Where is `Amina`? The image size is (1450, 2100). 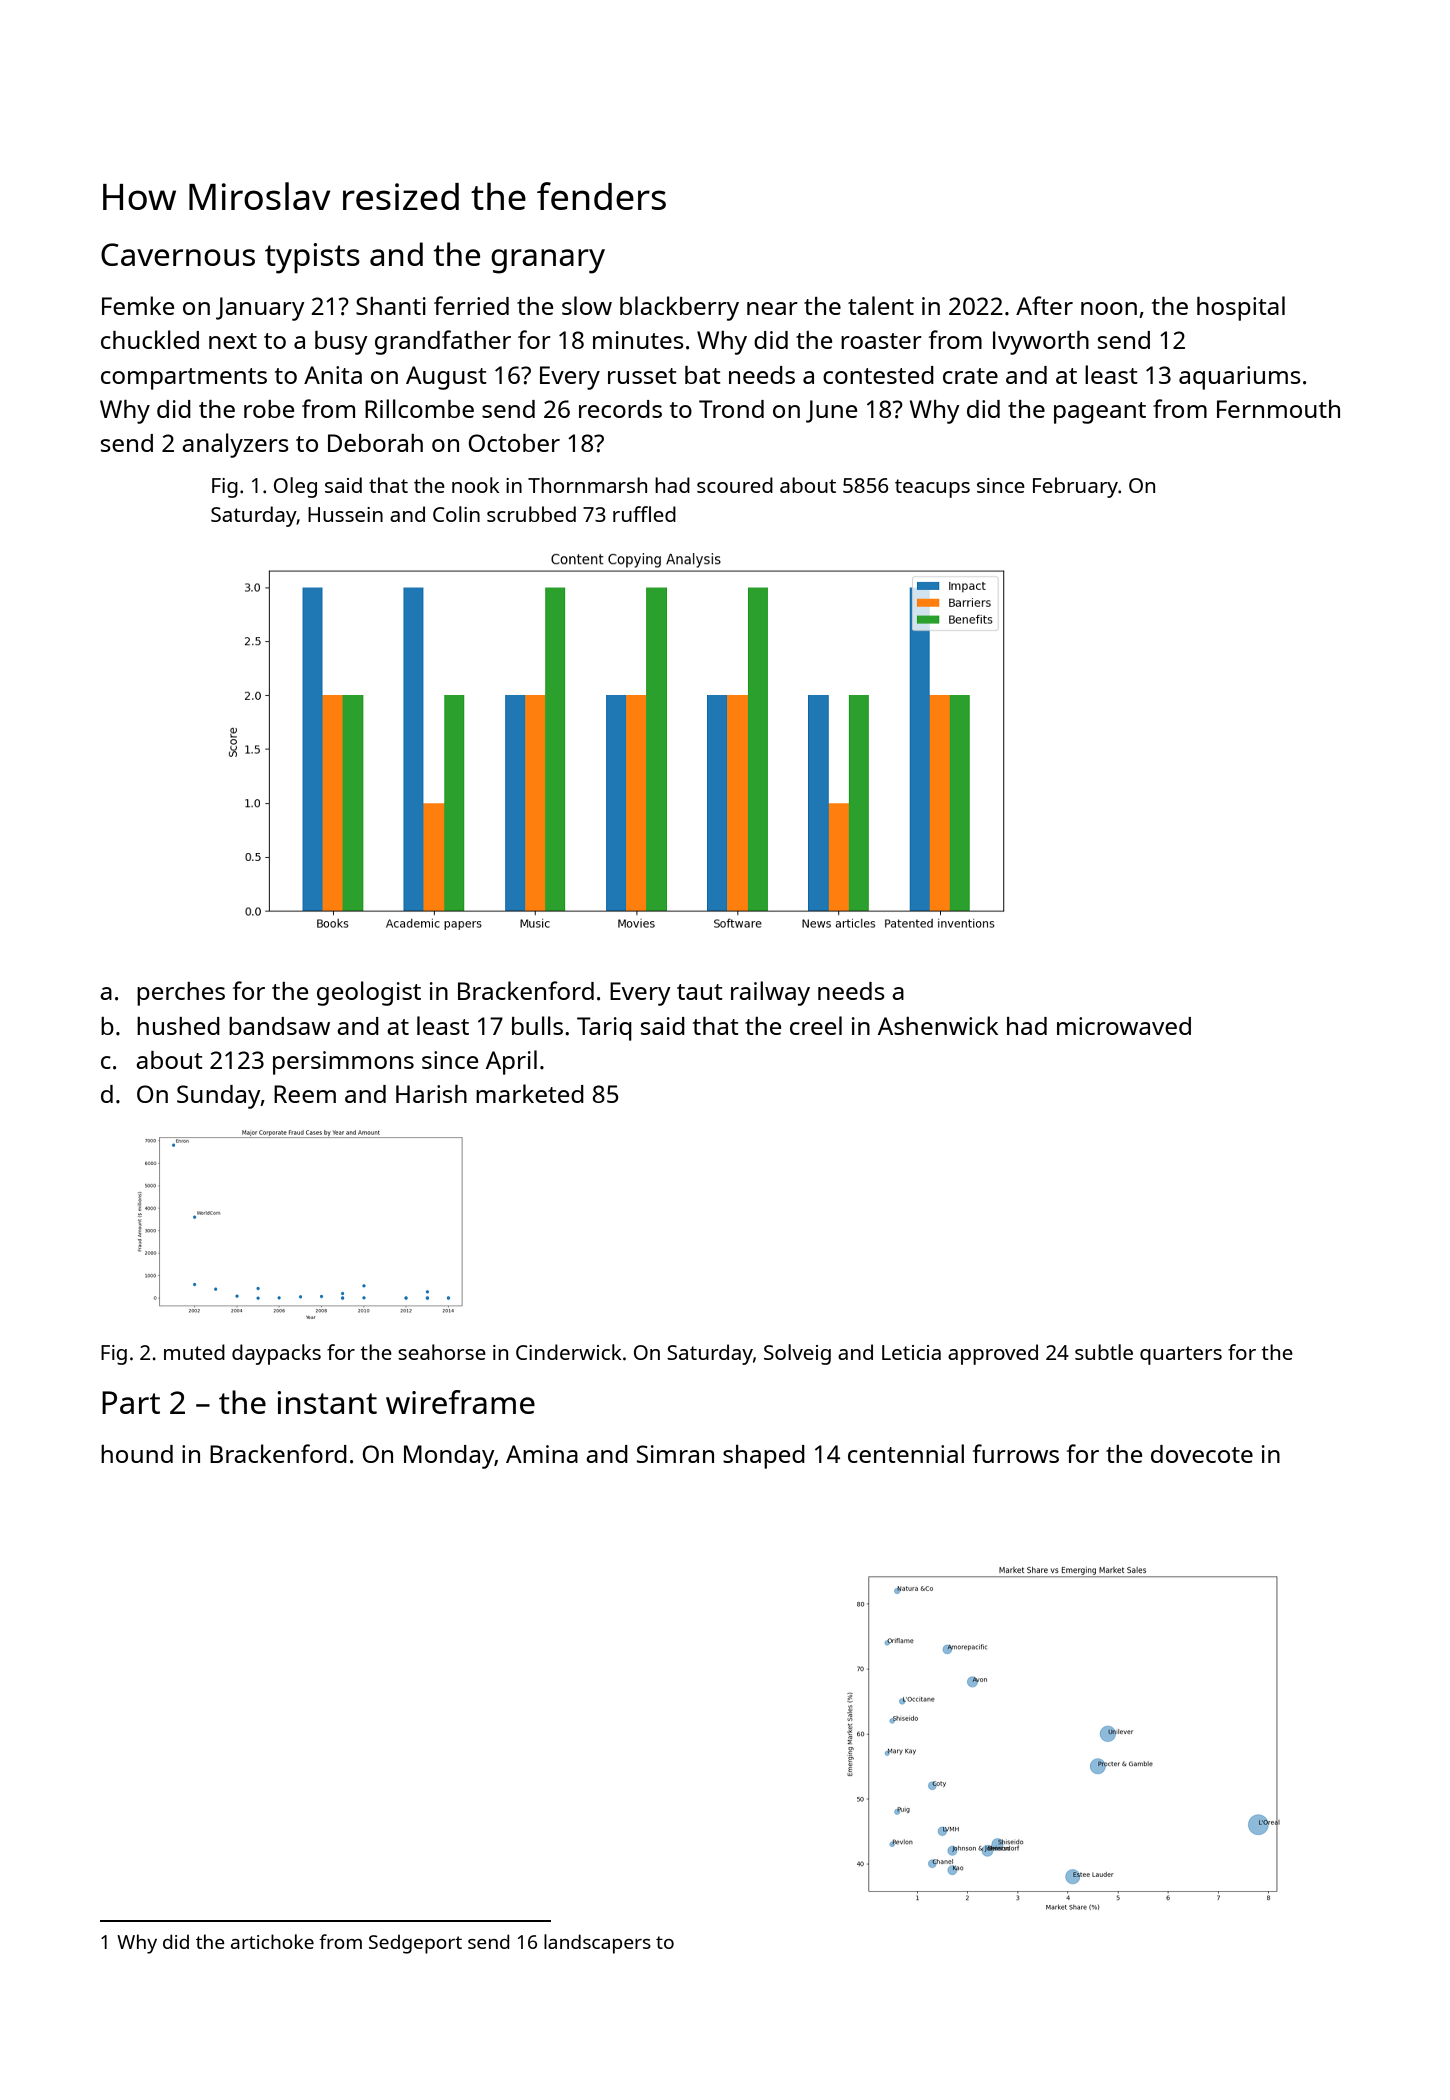
Amina is located at coordinates (542, 1454).
